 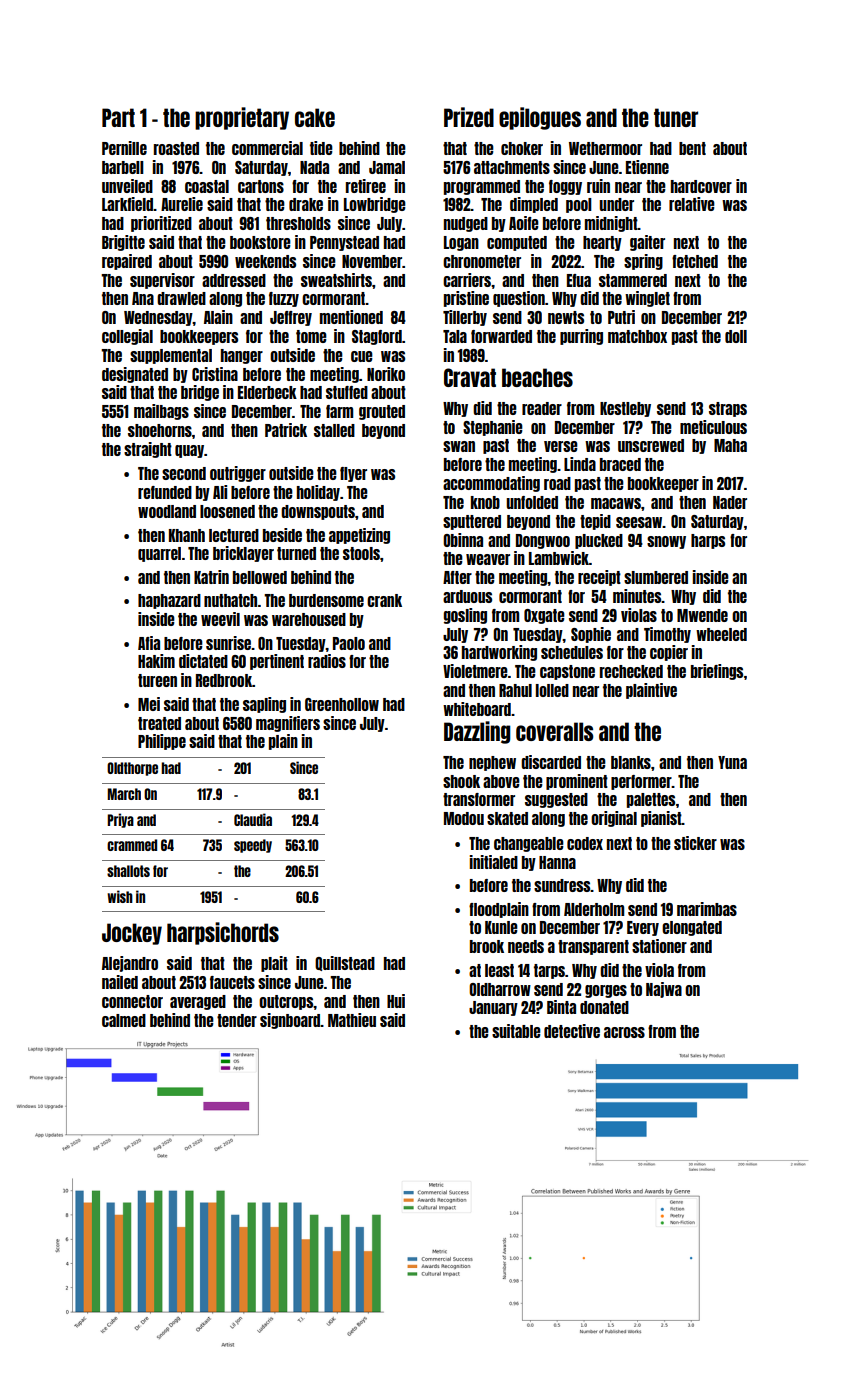 What do you see at coordinates (228, 643) in the image?
I see `sunrise` at bounding box center [228, 643].
